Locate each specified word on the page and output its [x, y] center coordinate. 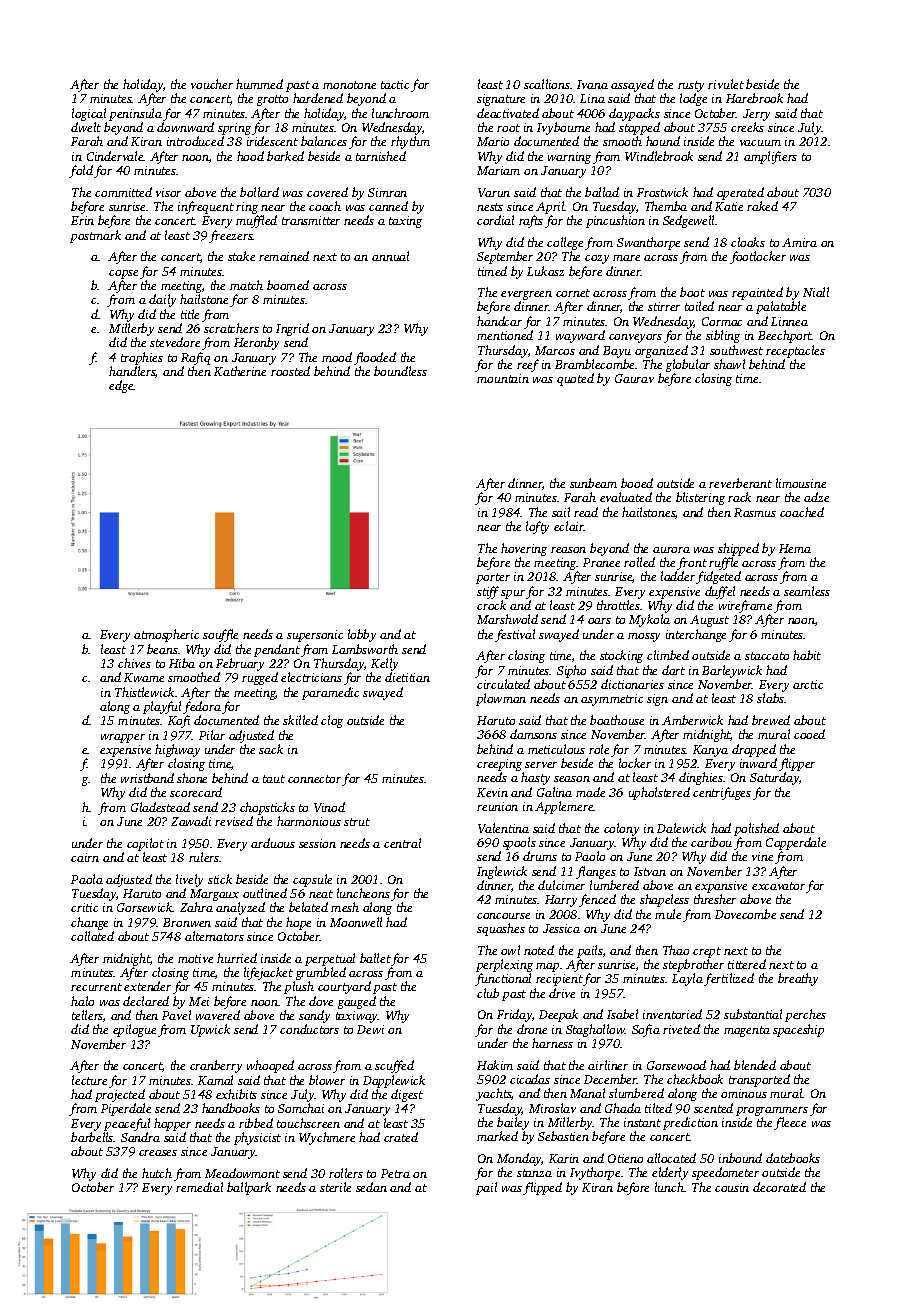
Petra [395, 1173]
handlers [132, 371]
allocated [671, 1158]
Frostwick [662, 192]
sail [561, 512]
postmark [95, 236]
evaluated [626, 497]
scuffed [394, 1066]
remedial [199, 1187]
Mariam [498, 170]
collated [92, 936]
